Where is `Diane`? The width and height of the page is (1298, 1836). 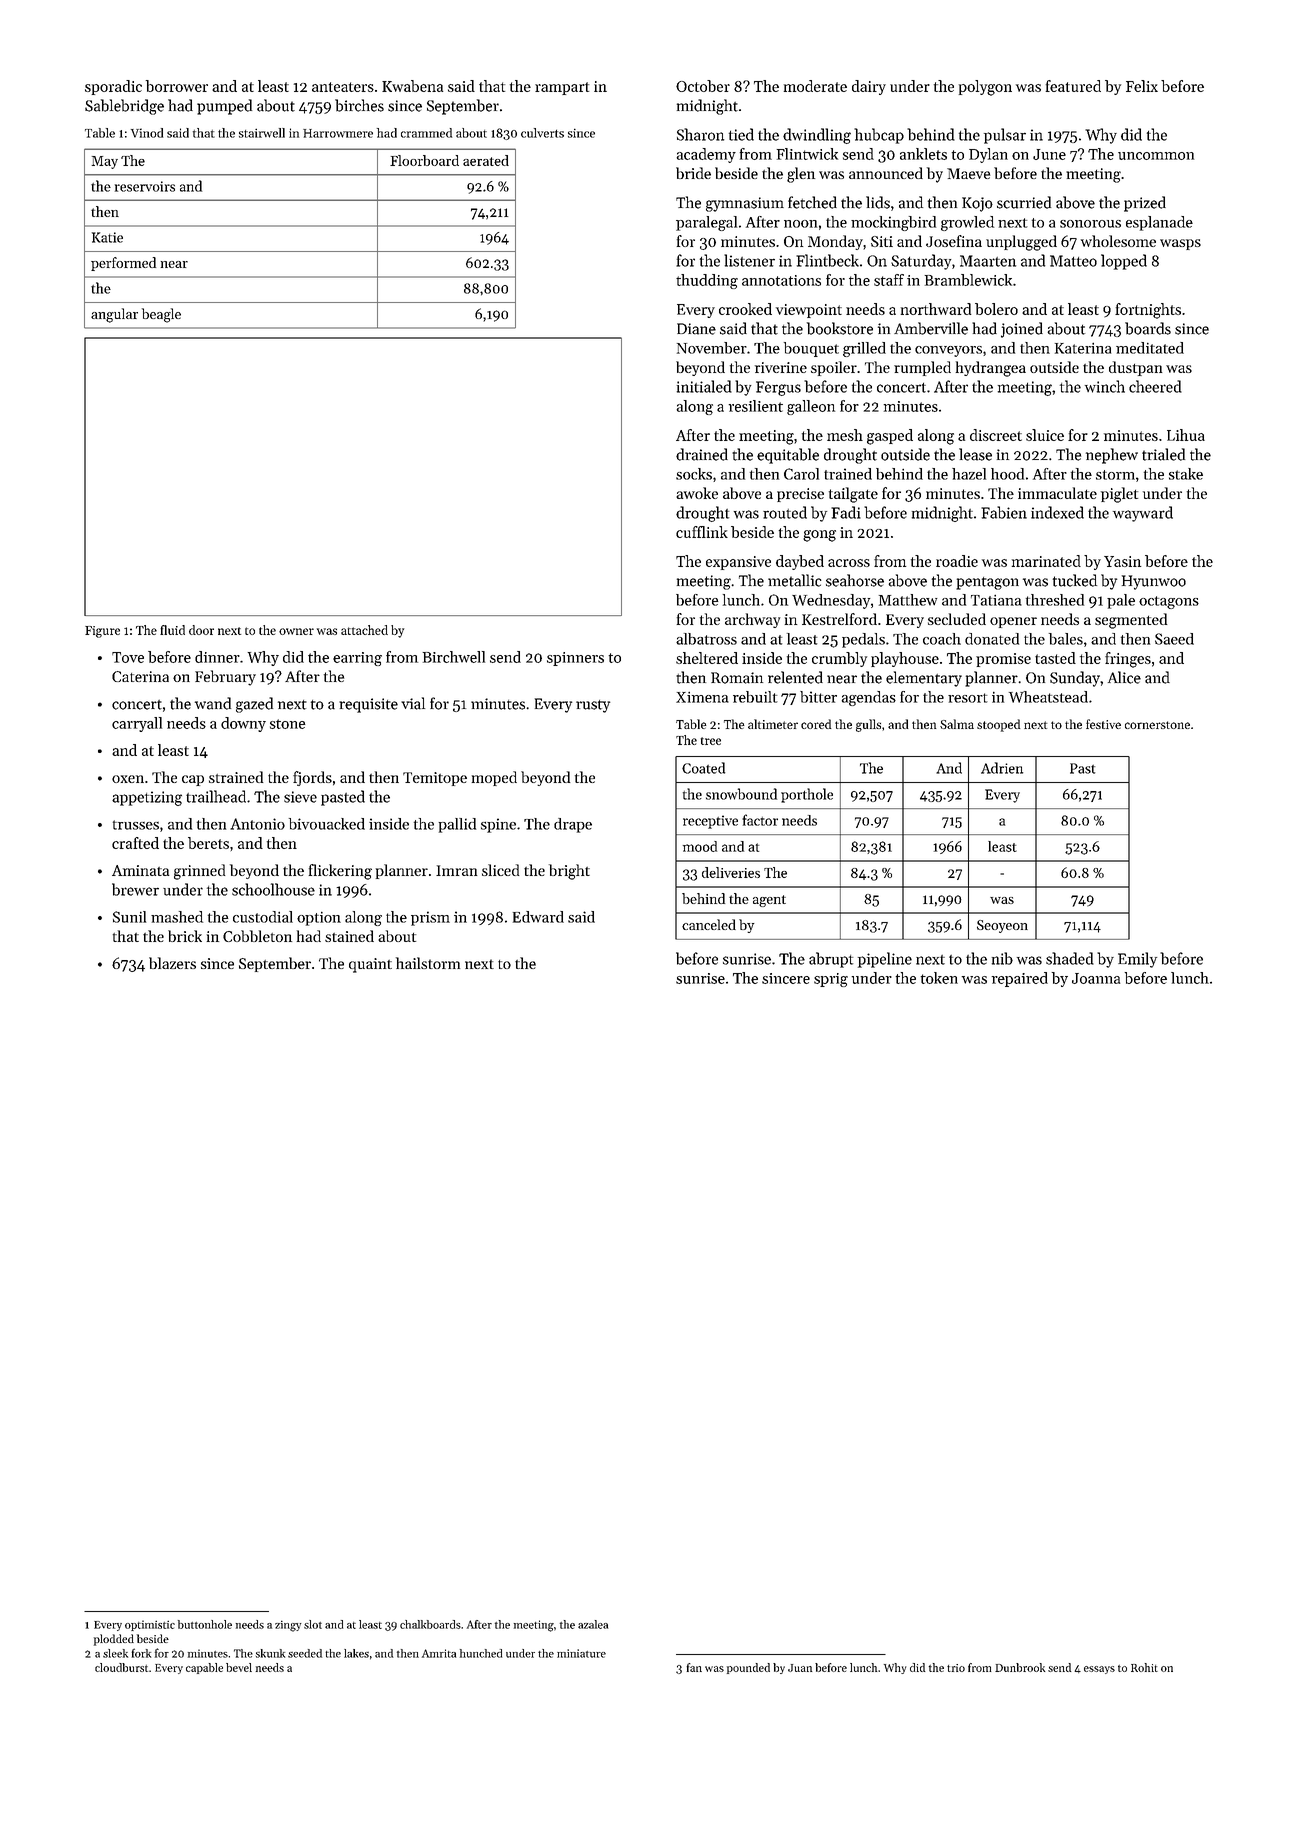 Diane is located at coordinates (696, 329).
